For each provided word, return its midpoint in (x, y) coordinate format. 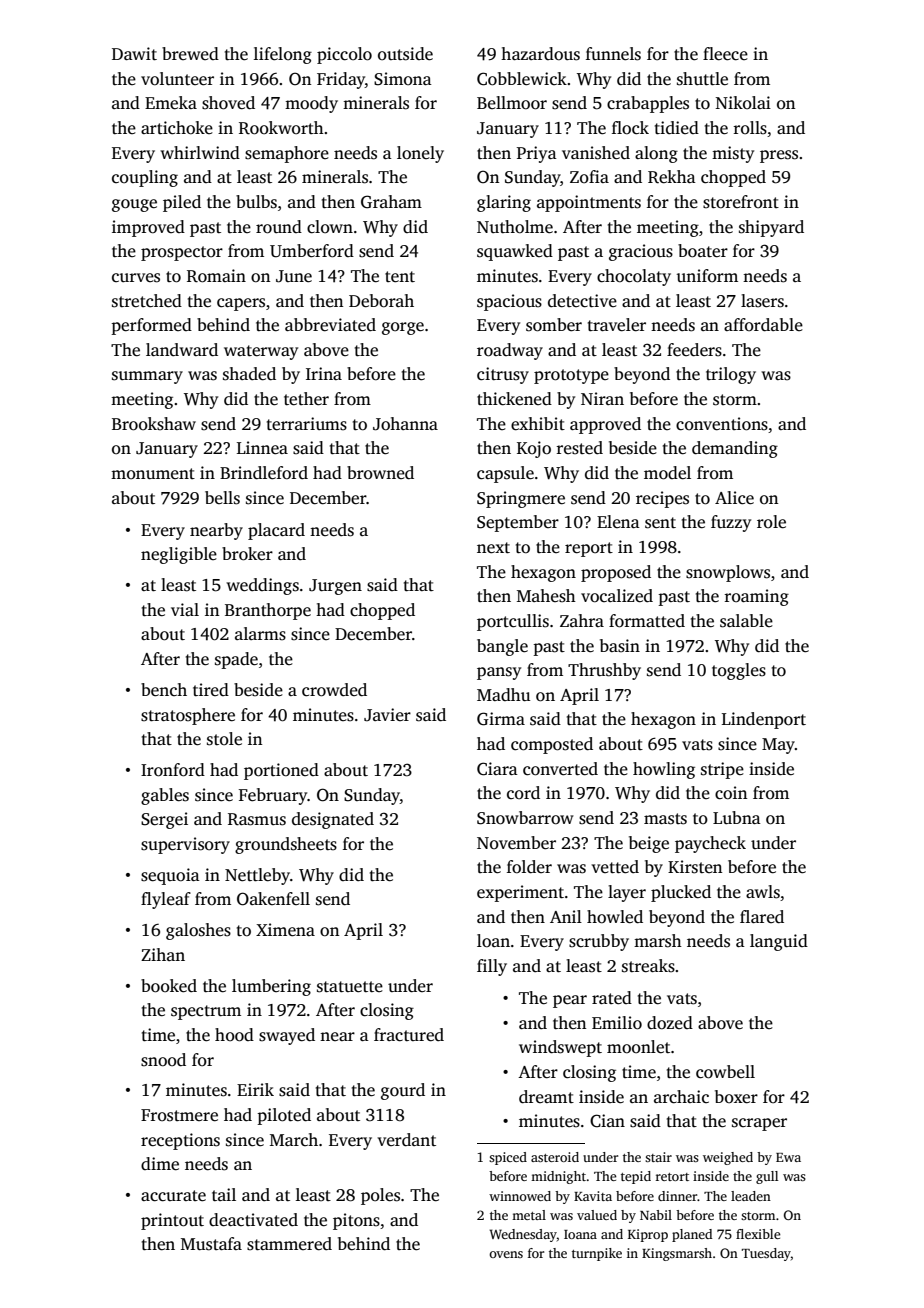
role (771, 522)
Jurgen (335, 587)
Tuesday (766, 1254)
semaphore (287, 154)
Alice (734, 498)
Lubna (737, 817)
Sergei (164, 820)
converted (560, 769)
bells (222, 498)
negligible (179, 555)
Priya (537, 154)
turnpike (597, 1254)
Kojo (534, 449)
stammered (289, 1244)
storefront (741, 202)
